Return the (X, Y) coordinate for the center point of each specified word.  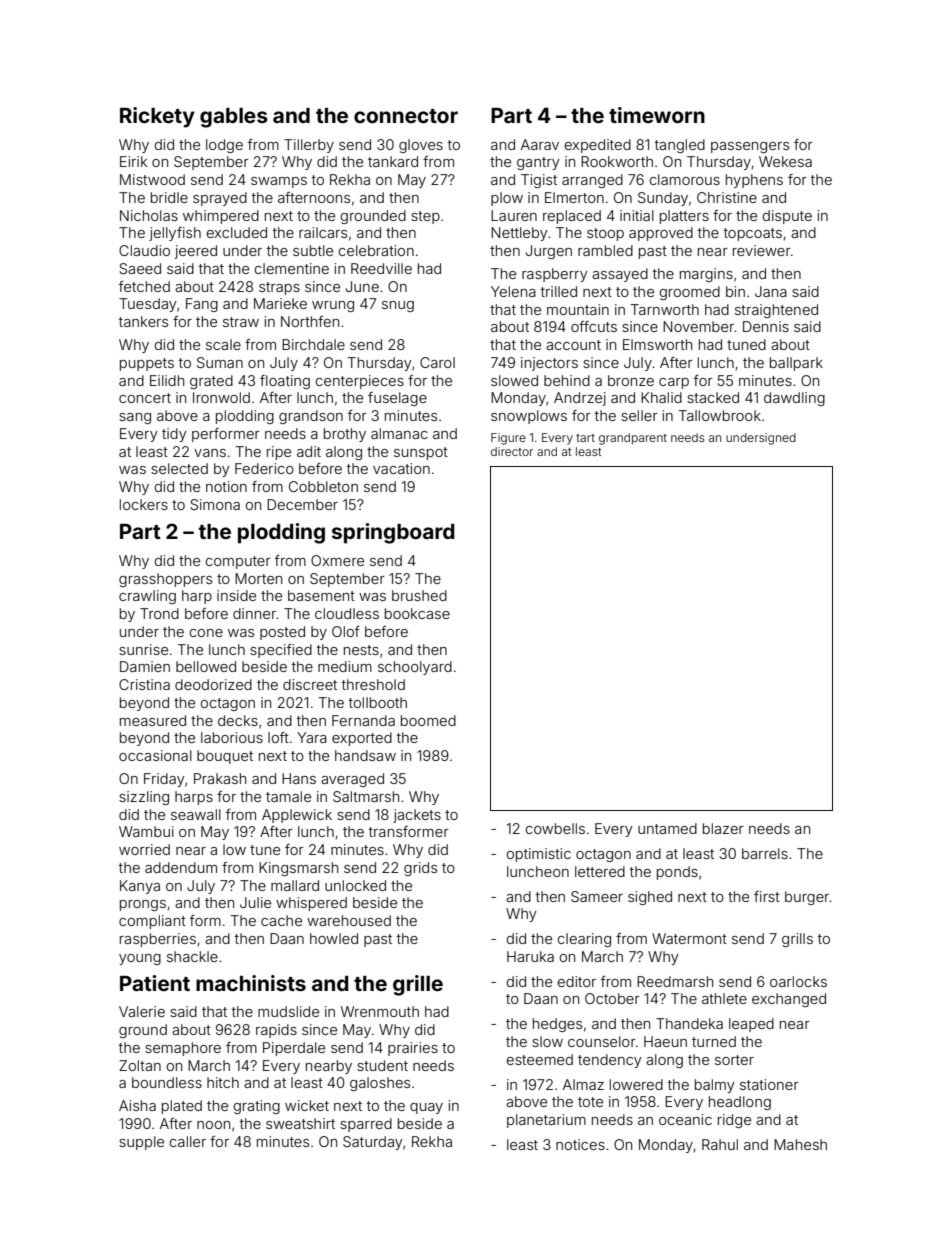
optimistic (538, 855)
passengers (750, 147)
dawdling (794, 399)
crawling (147, 597)
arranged (592, 181)
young (140, 959)
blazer (723, 828)
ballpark (796, 364)
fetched (144, 286)
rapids (276, 1031)
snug (398, 306)
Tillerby (309, 146)
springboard (393, 533)
